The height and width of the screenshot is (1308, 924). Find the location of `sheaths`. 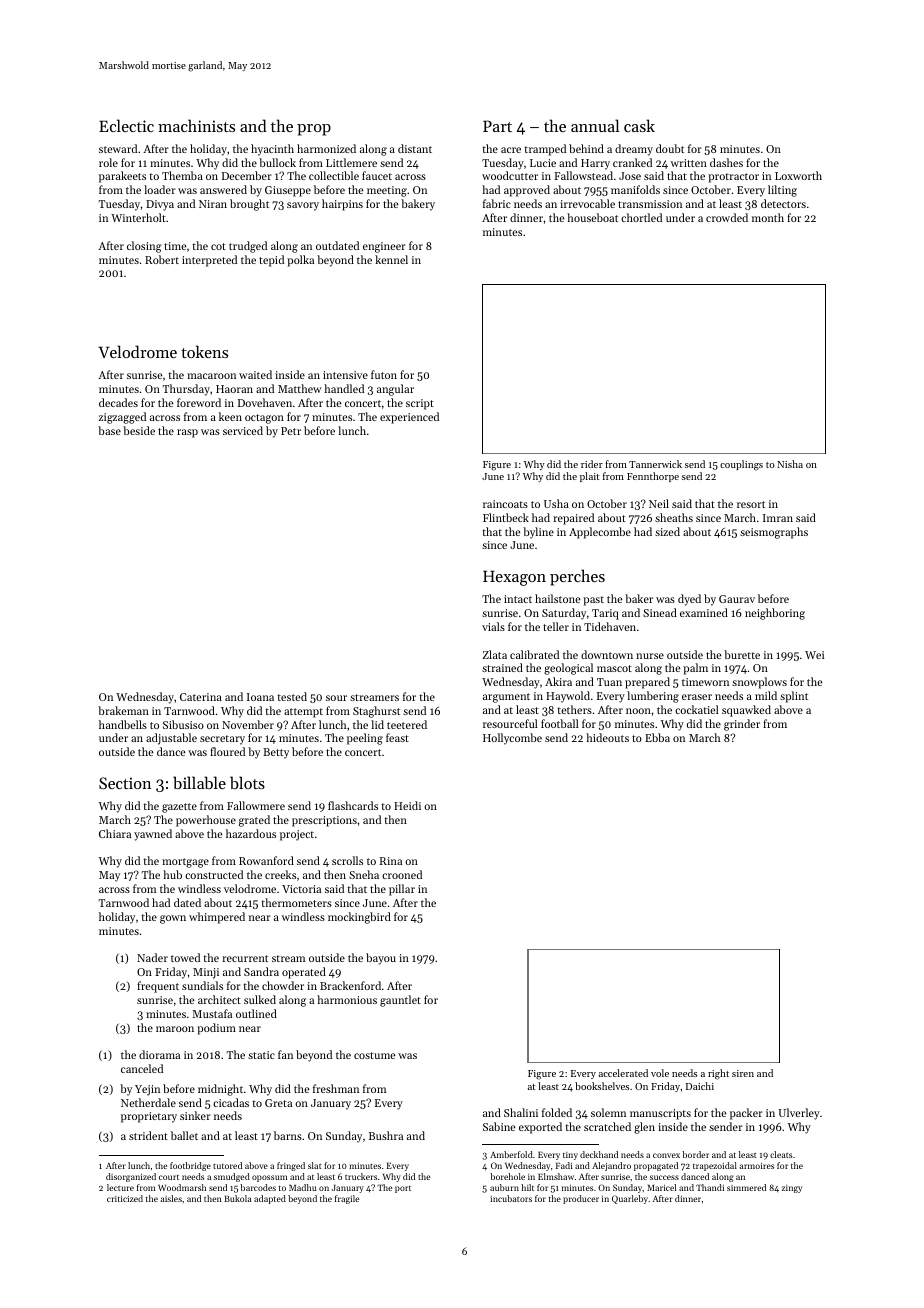

sheaths is located at coordinates (674, 517).
